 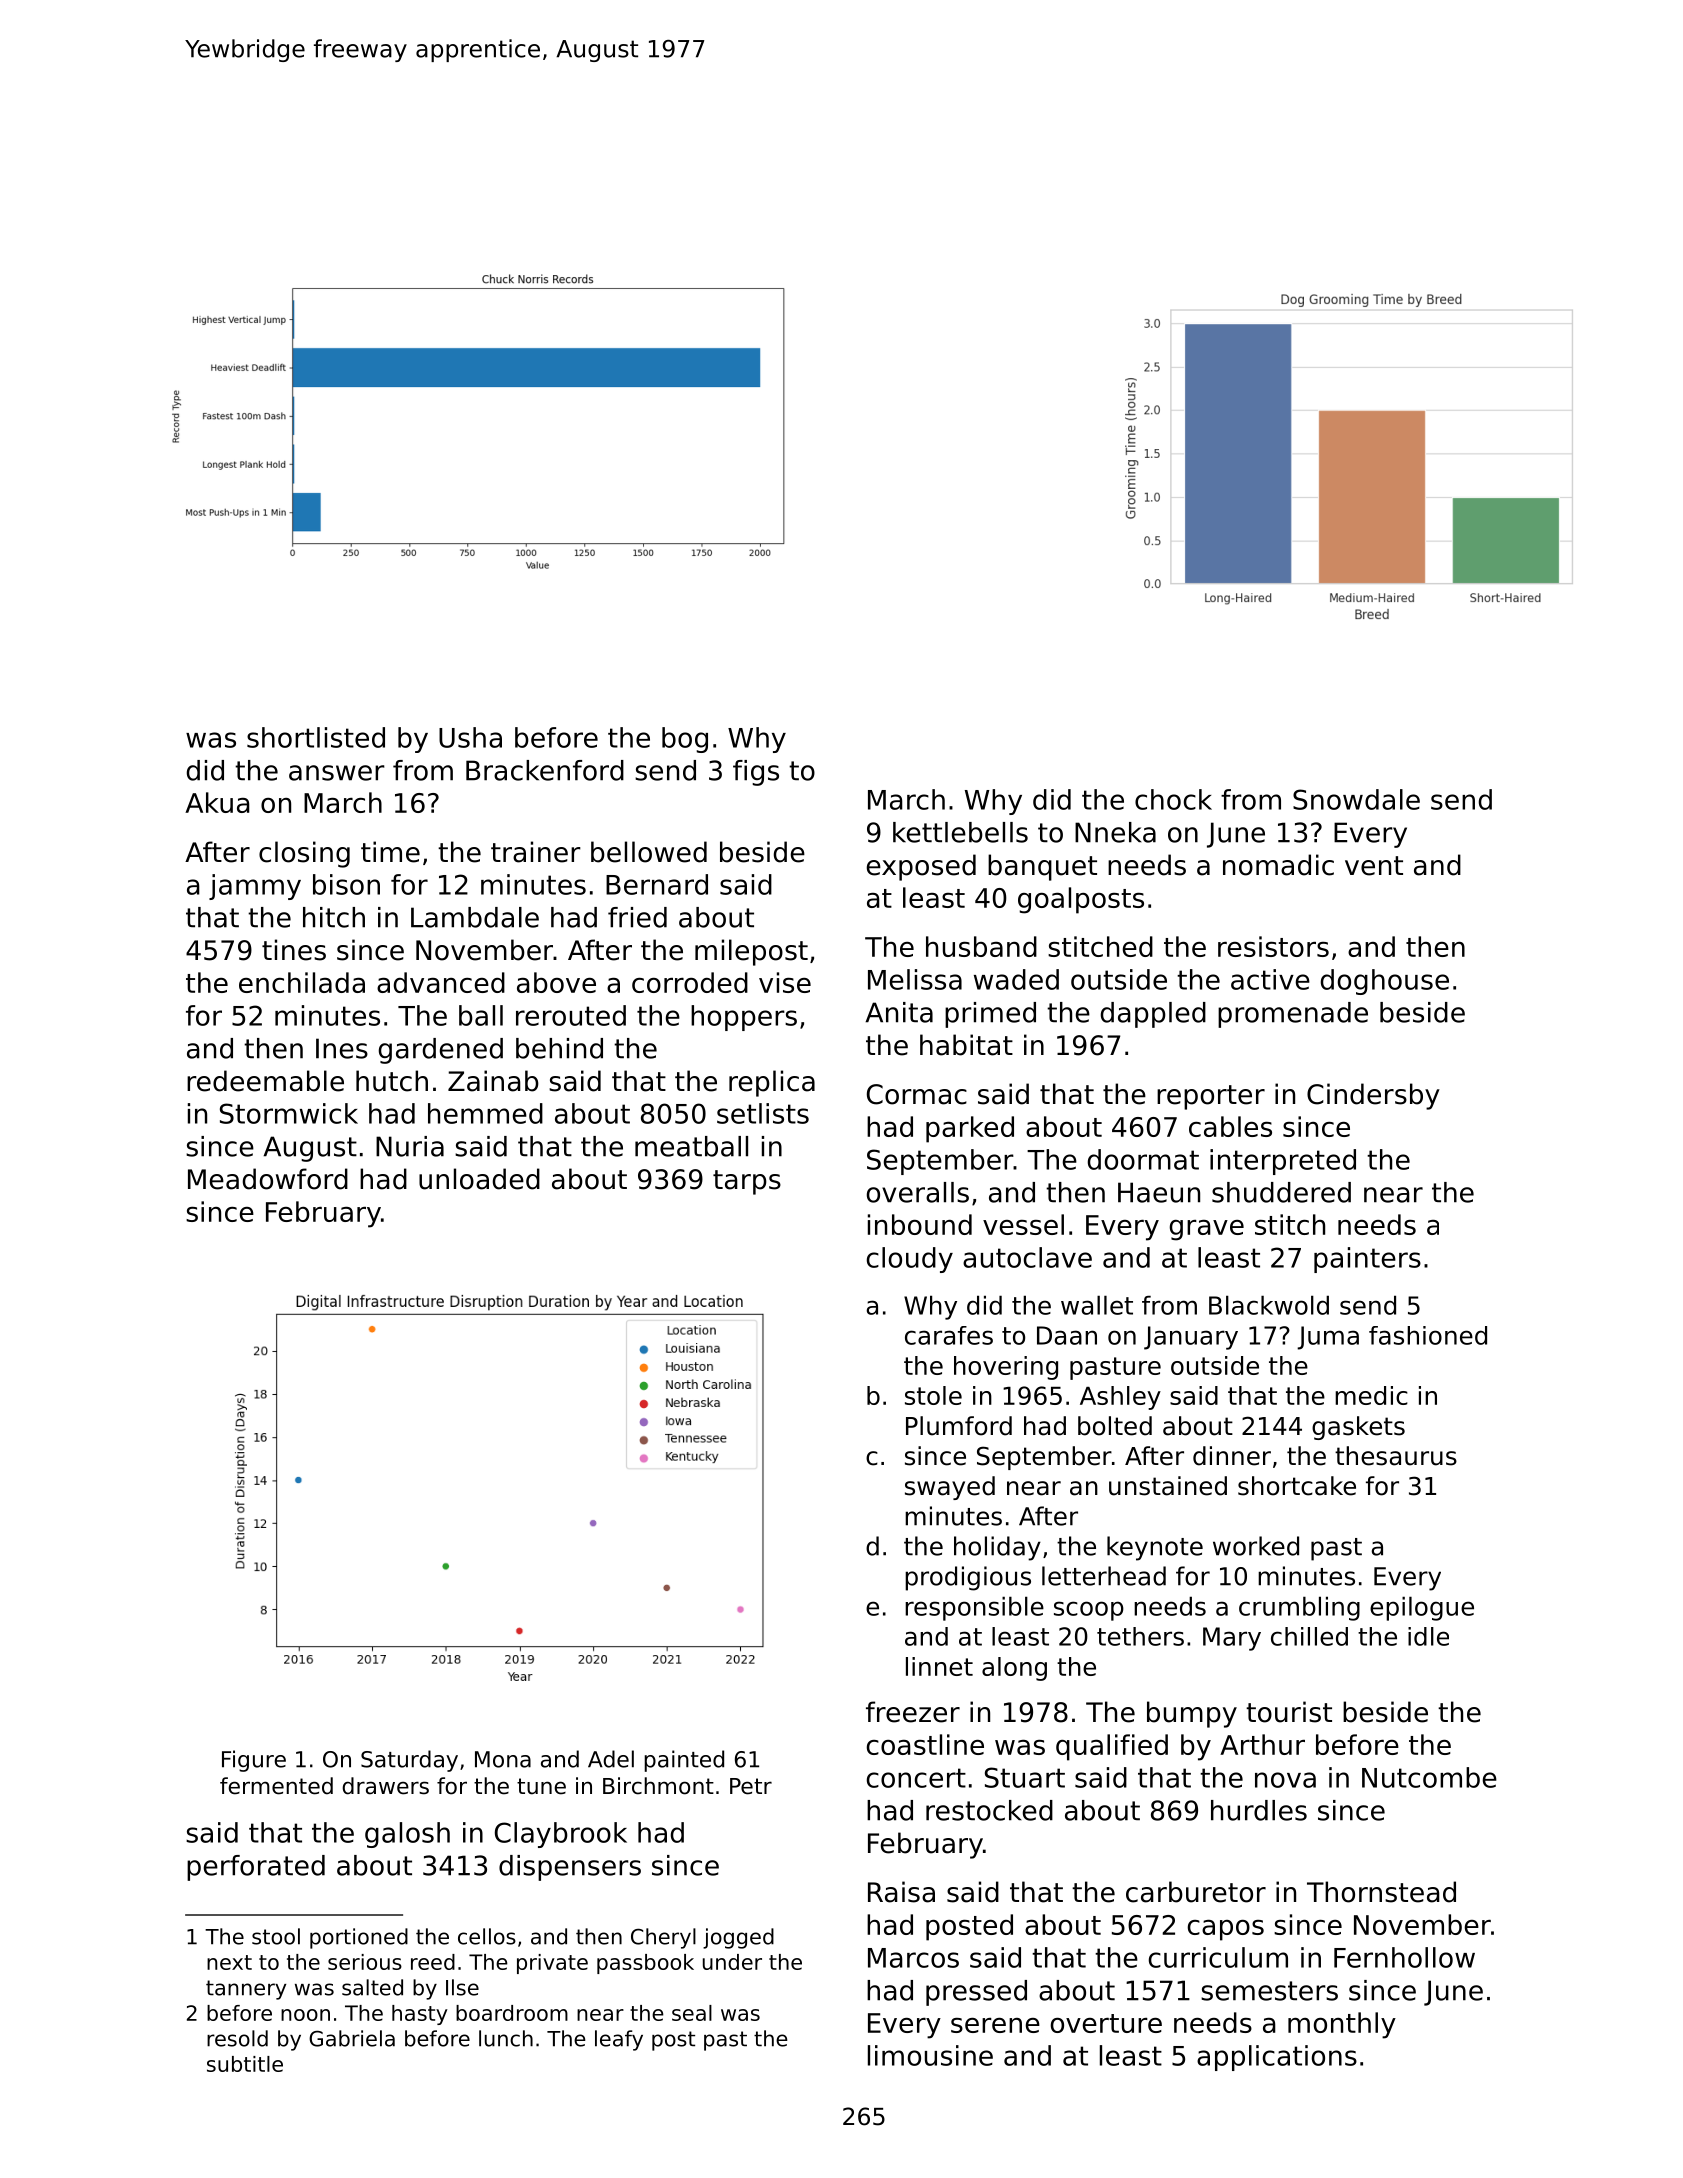 What do you see at coordinates (921, 867) in the screenshot?
I see `exposed` at bounding box center [921, 867].
